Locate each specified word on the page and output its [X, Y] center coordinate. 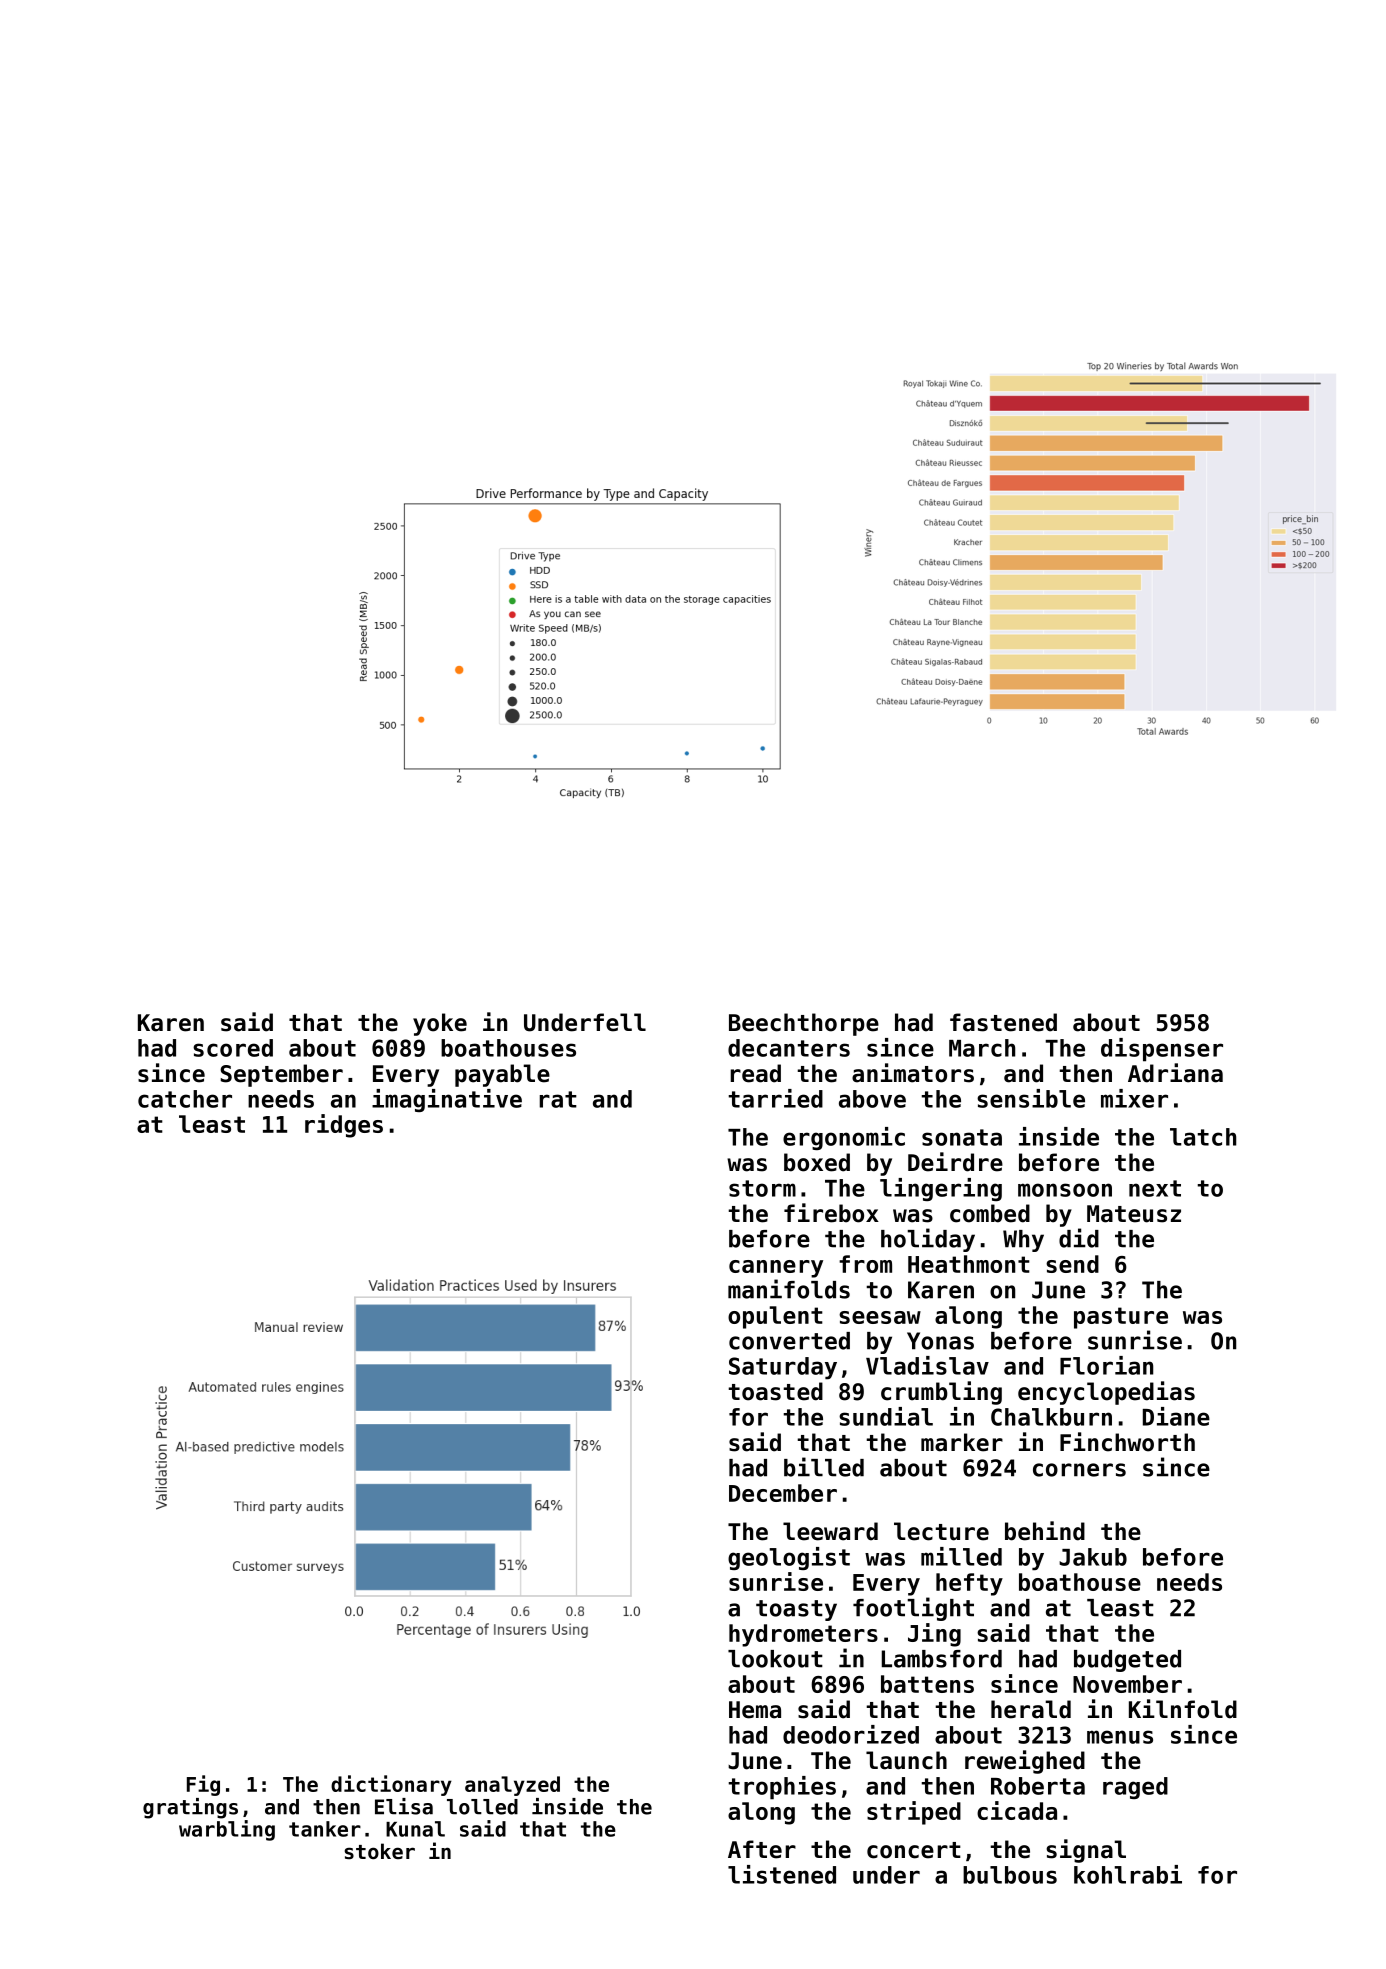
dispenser [1162, 1050]
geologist [789, 1558]
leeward [830, 1531]
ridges [344, 1126]
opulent [775, 1317]
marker [962, 1442]
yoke [440, 1024]
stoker [380, 1851]
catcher [185, 1099]
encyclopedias [1106, 1393]
